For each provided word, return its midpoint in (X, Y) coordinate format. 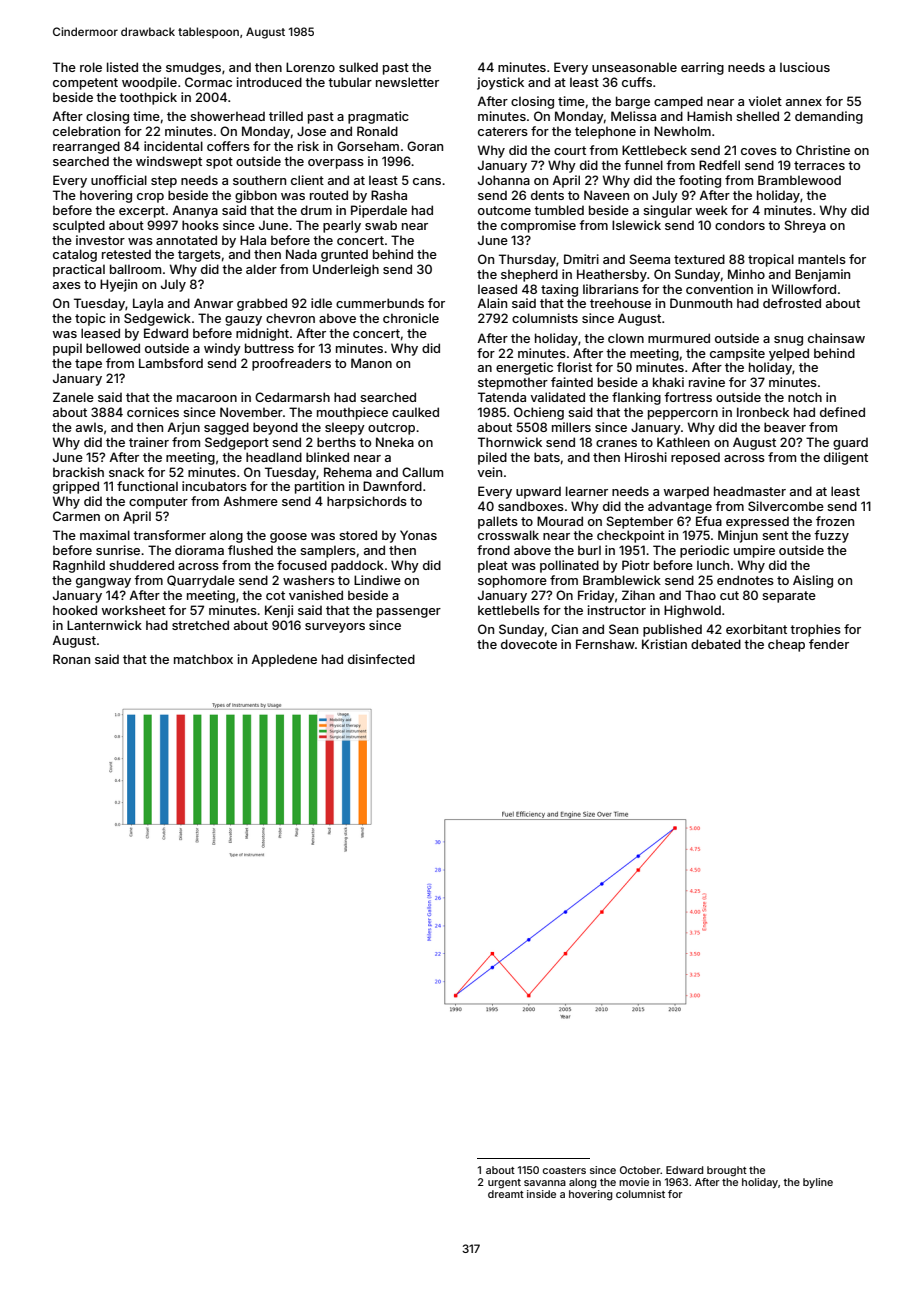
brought (727, 1171)
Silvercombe (786, 506)
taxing (559, 290)
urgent (504, 1184)
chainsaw (836, 338)
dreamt (506, 1194)
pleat (493, 566)
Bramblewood (799, 180)
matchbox (203, 659)
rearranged (86, 147)
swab (381, 225)
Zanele (73, 397)
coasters (564, 1170)
